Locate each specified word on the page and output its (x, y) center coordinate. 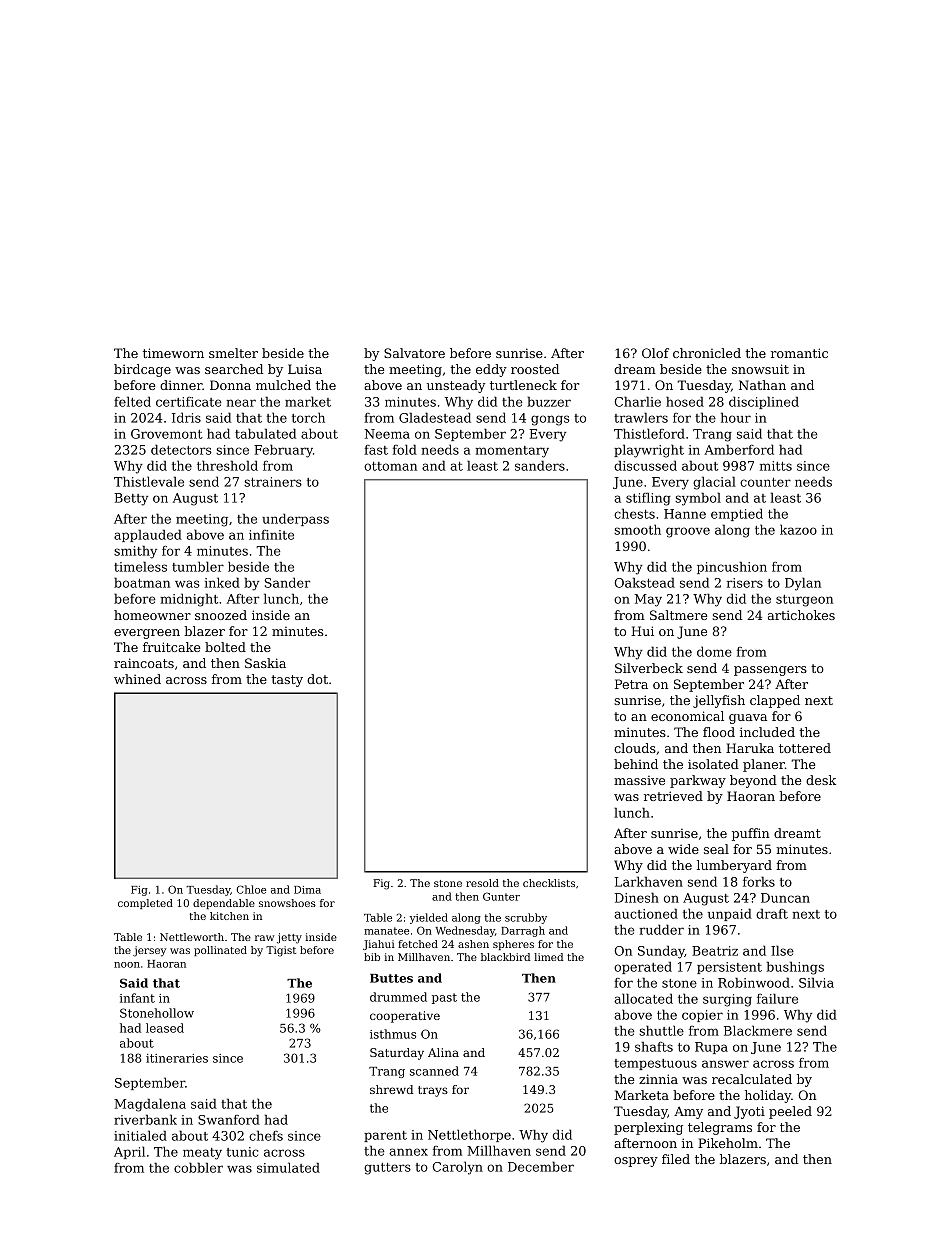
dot (317, 679)
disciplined (764, 402)
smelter (233, 353)
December (541, 1166)
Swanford (229, 1119)
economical (687, 716)
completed (145, 904)
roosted (535, 369)
